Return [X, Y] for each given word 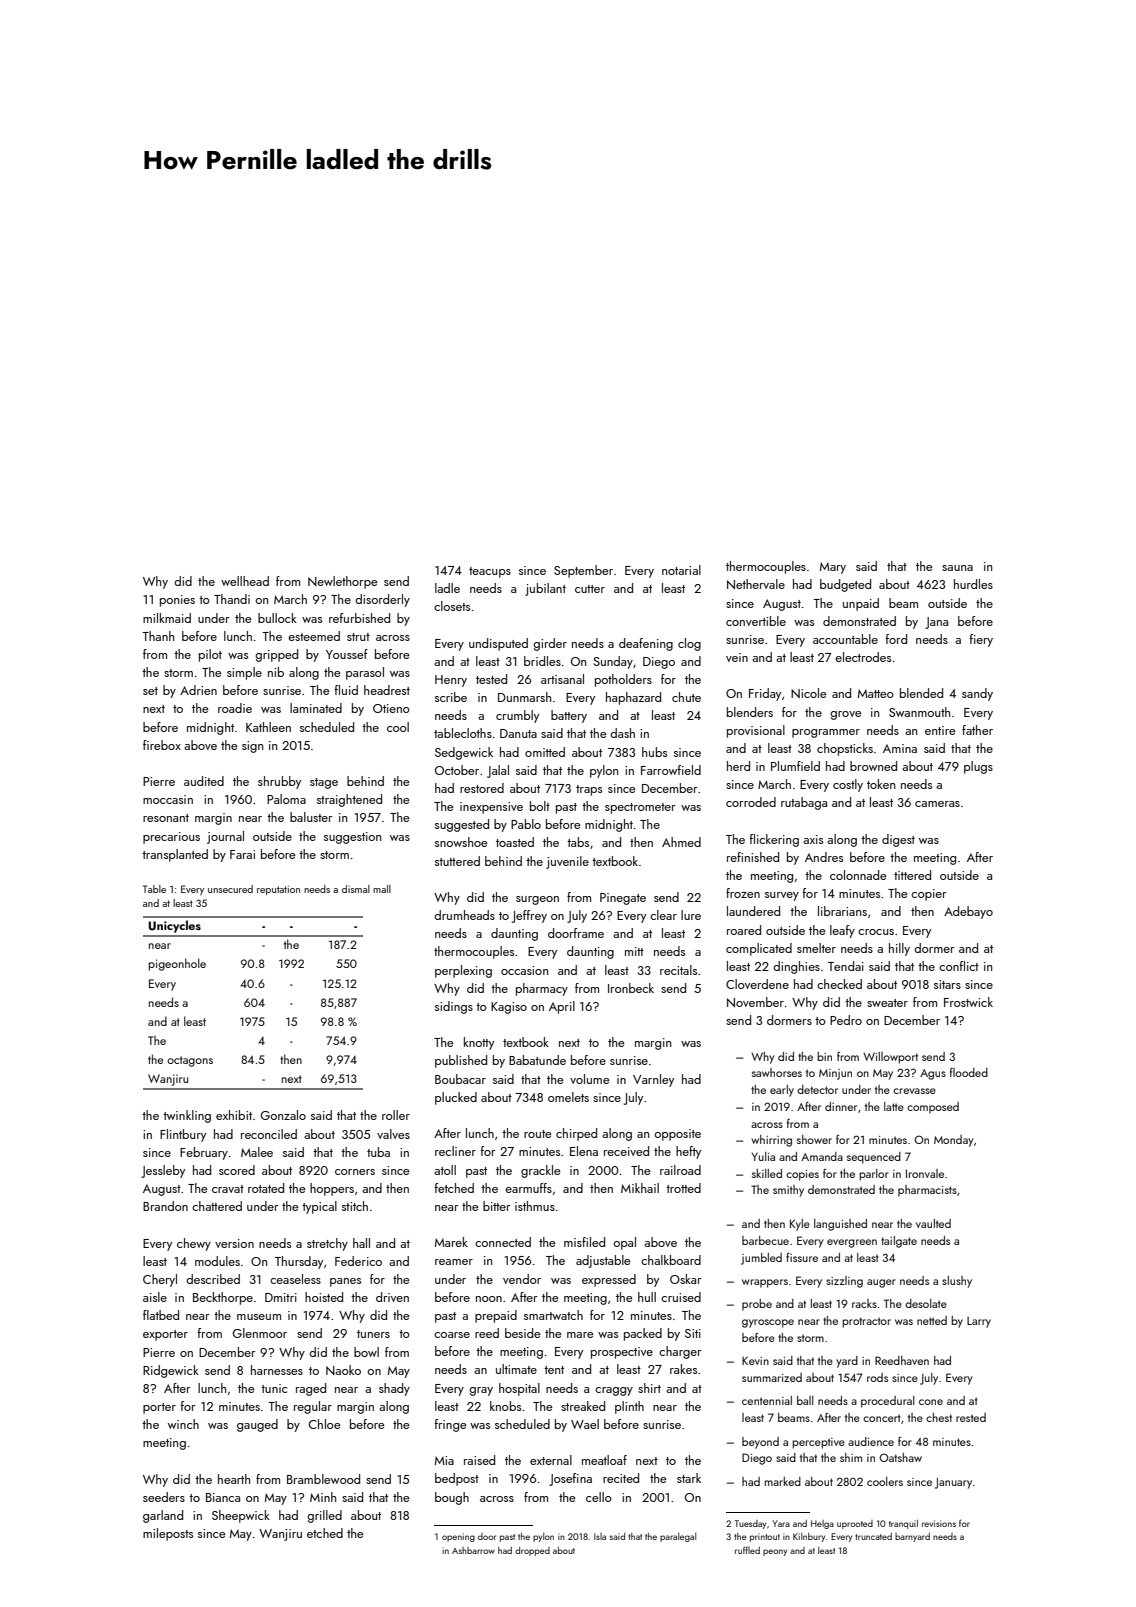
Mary [833, 568]
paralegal [678, 1537]
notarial [681, 570]
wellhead [245, 581]
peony [775, 1552]
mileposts [168, 1534]
